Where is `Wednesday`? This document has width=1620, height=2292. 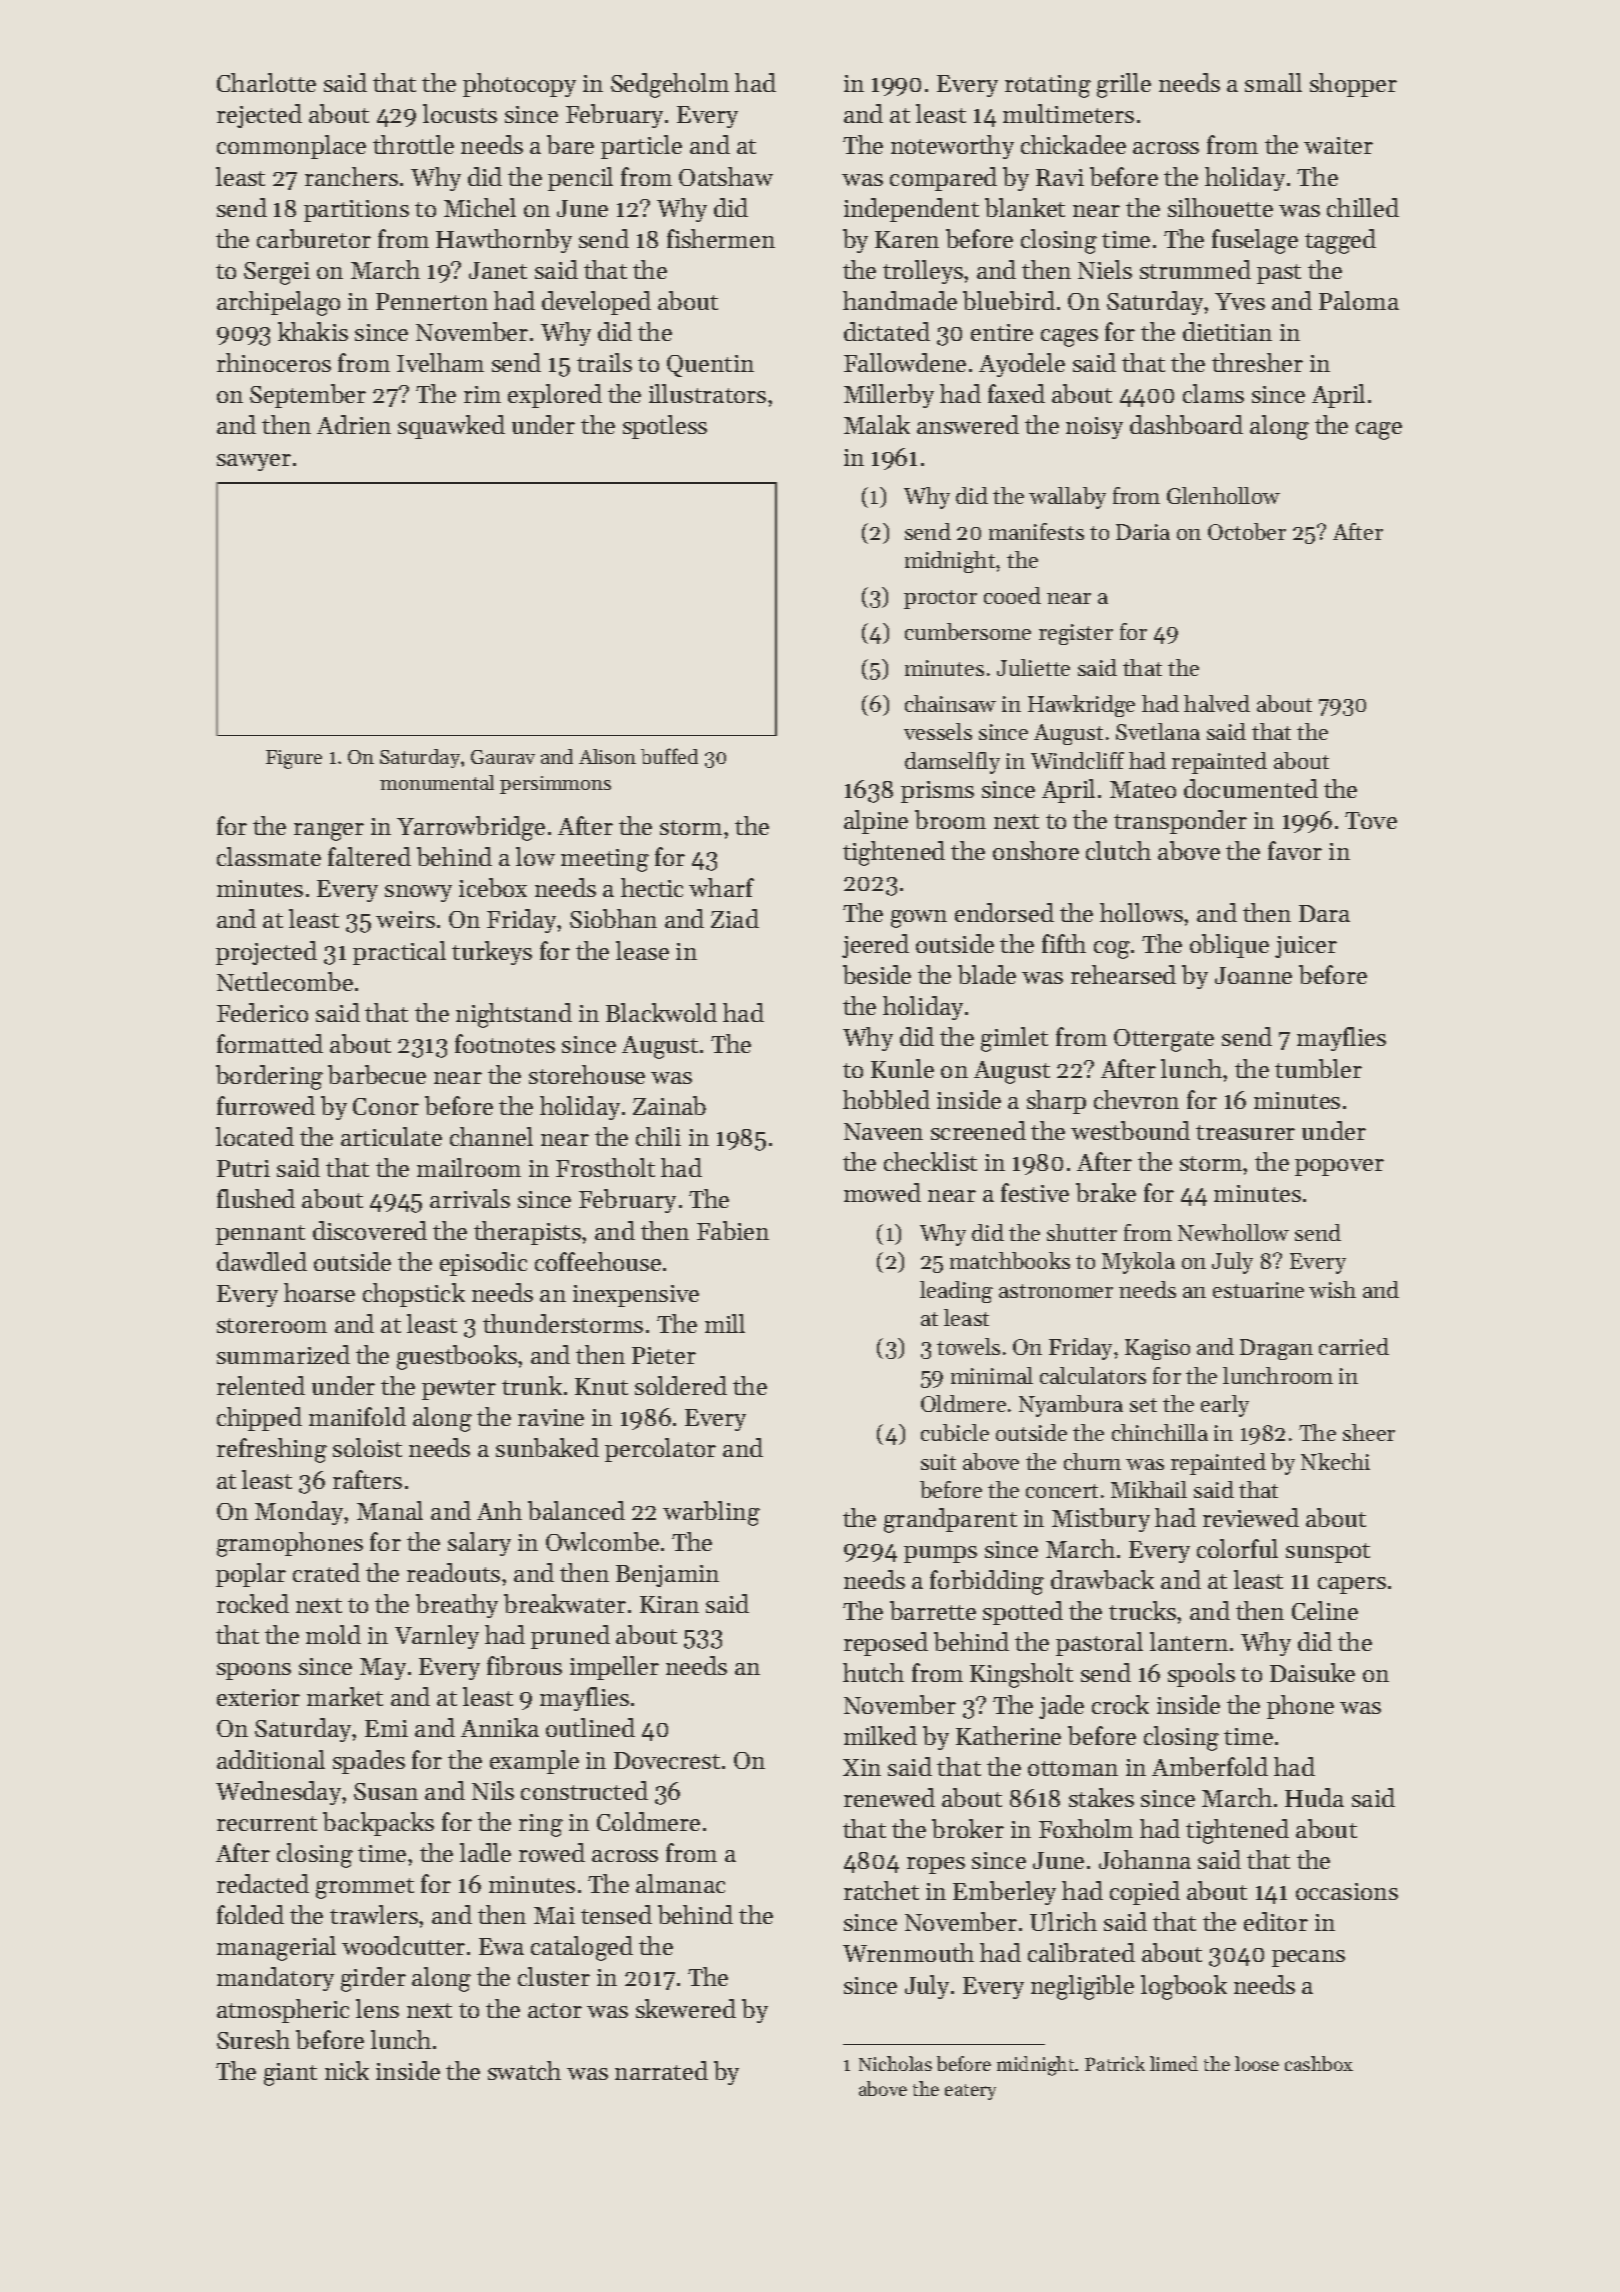 Wednesday is located at coordinates (278, 1793).
